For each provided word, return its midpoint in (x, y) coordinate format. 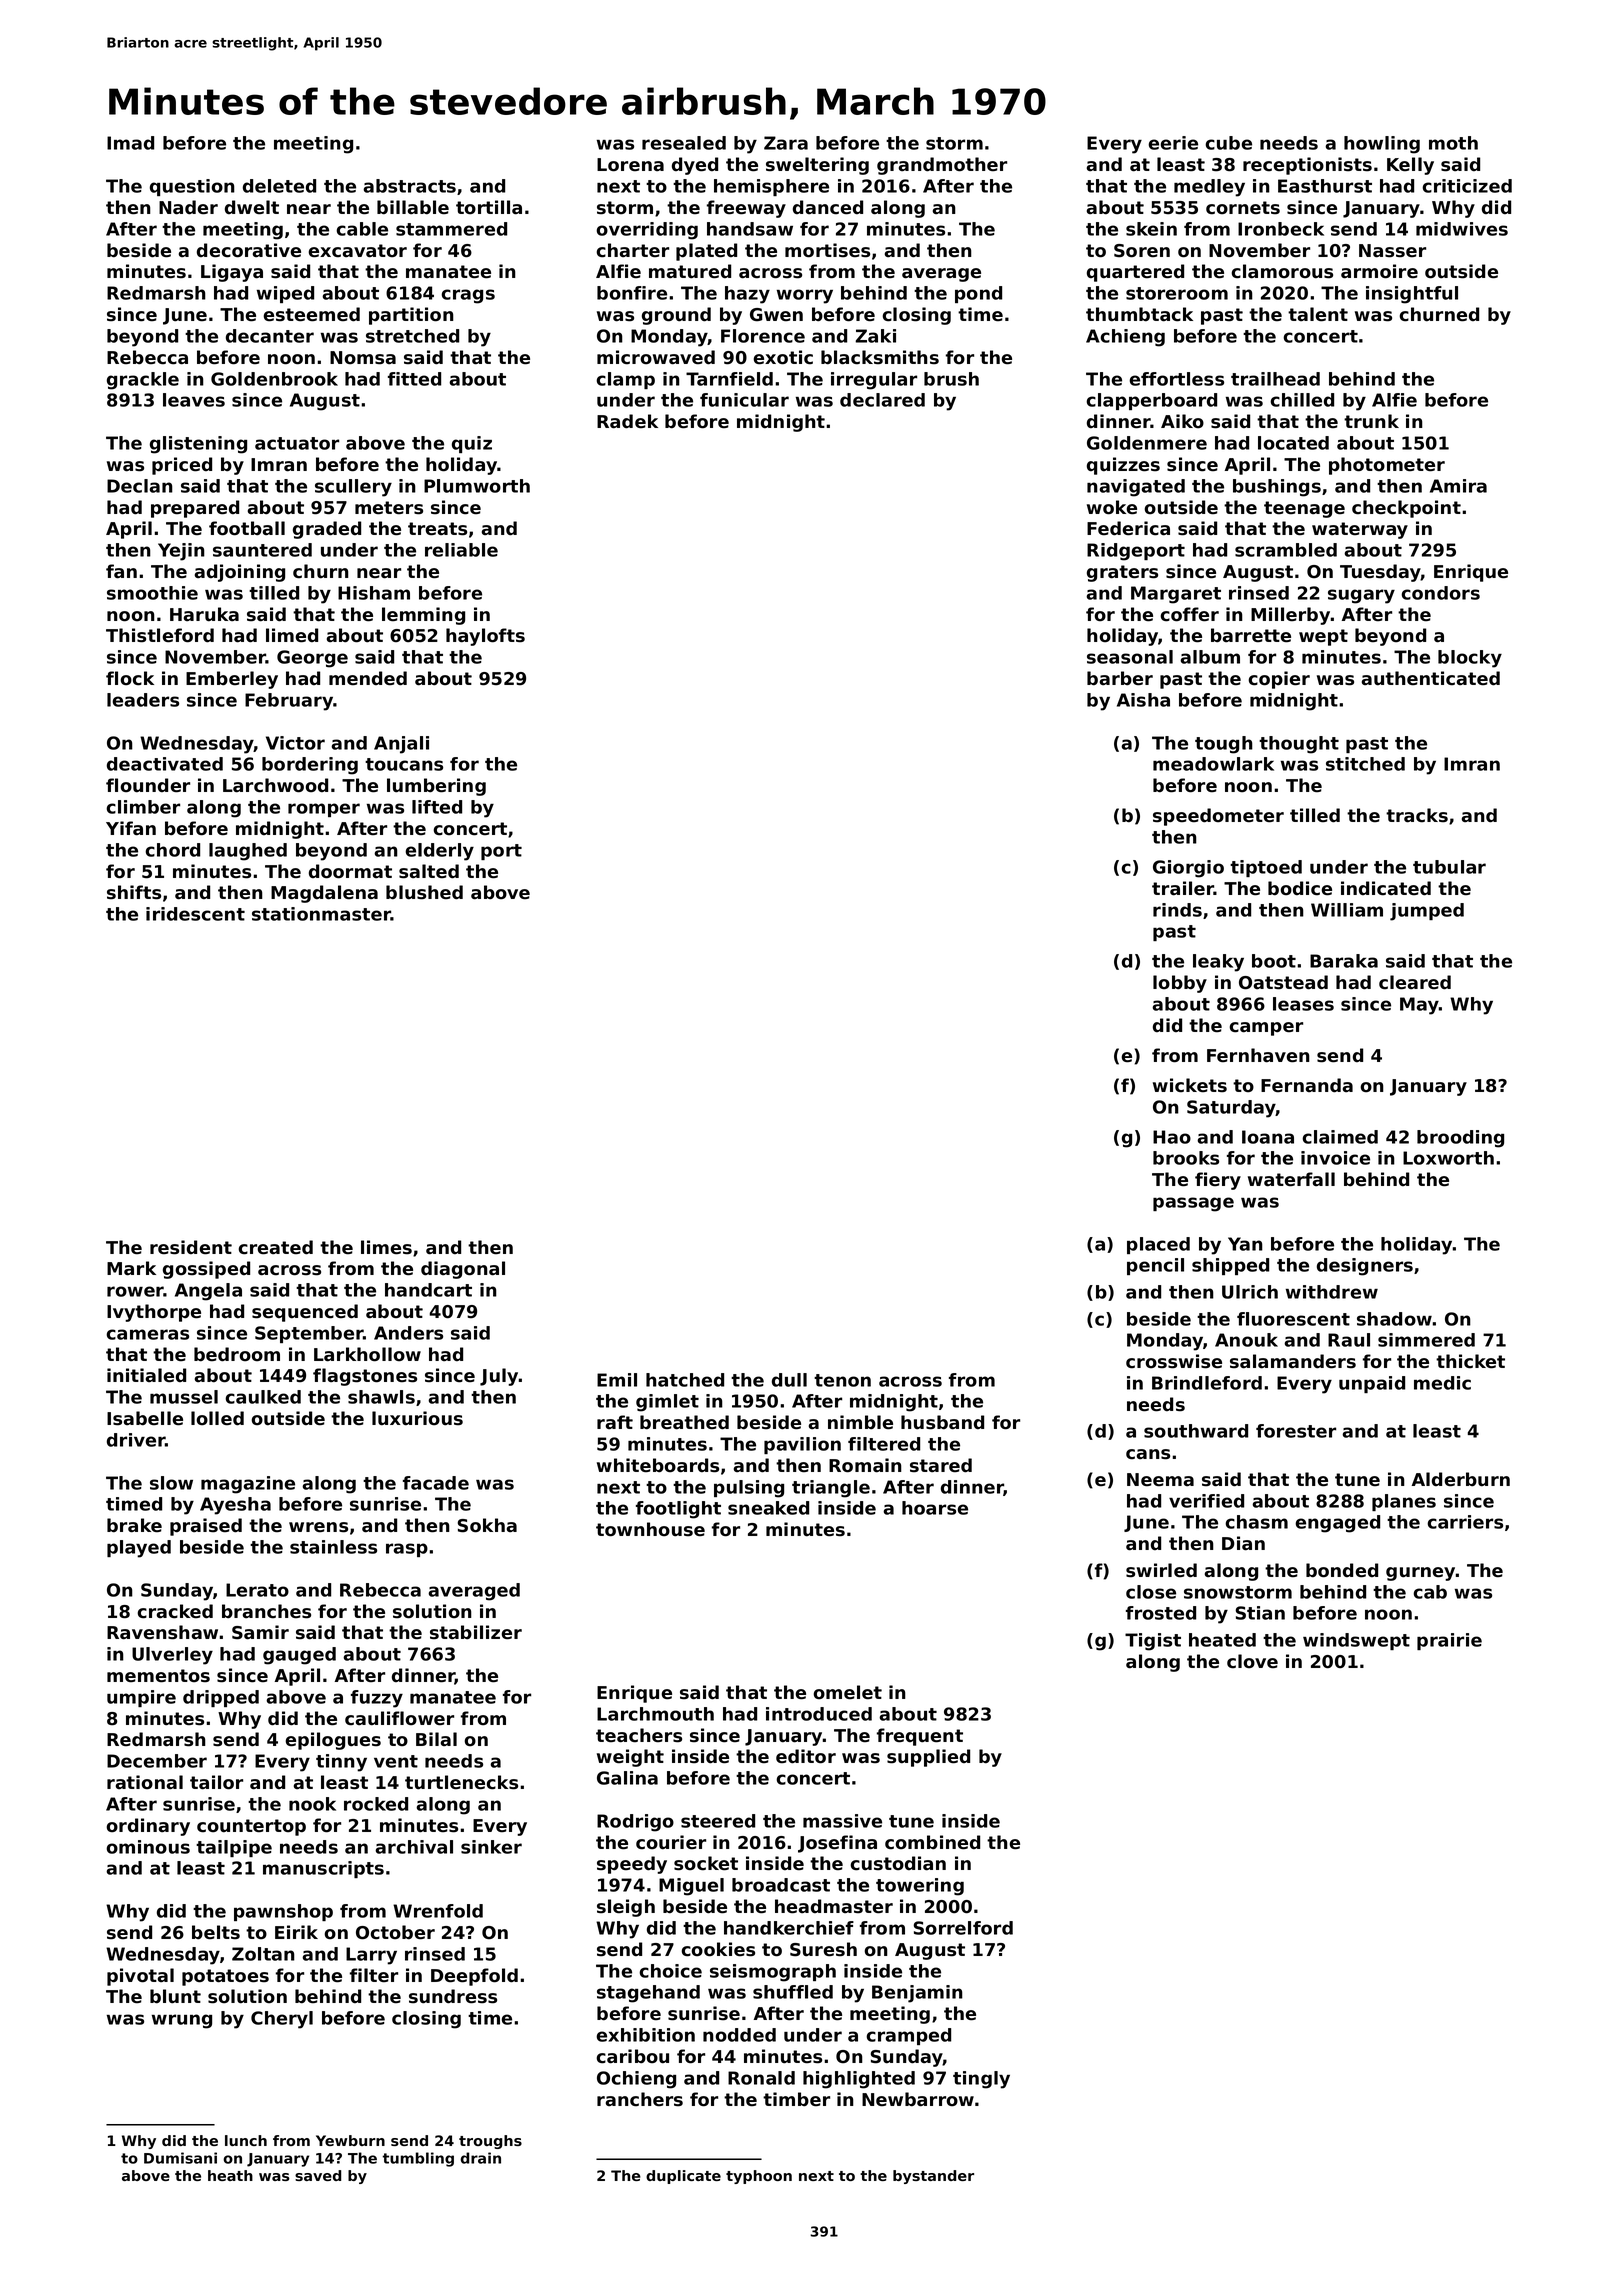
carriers (1465, 1522)
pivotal (140, 1977)
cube (1228, 143)
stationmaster (321, 914)
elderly (439, 852)
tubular (1449, 867)
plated (706, 252)
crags (468, 296)
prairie (1449, 1641)
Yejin (181, 552)
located (1293, 443)
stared (941, 1465)
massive (842, 1821)
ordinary (148, 1827)
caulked (263, 1397)
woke (1112, 507)
